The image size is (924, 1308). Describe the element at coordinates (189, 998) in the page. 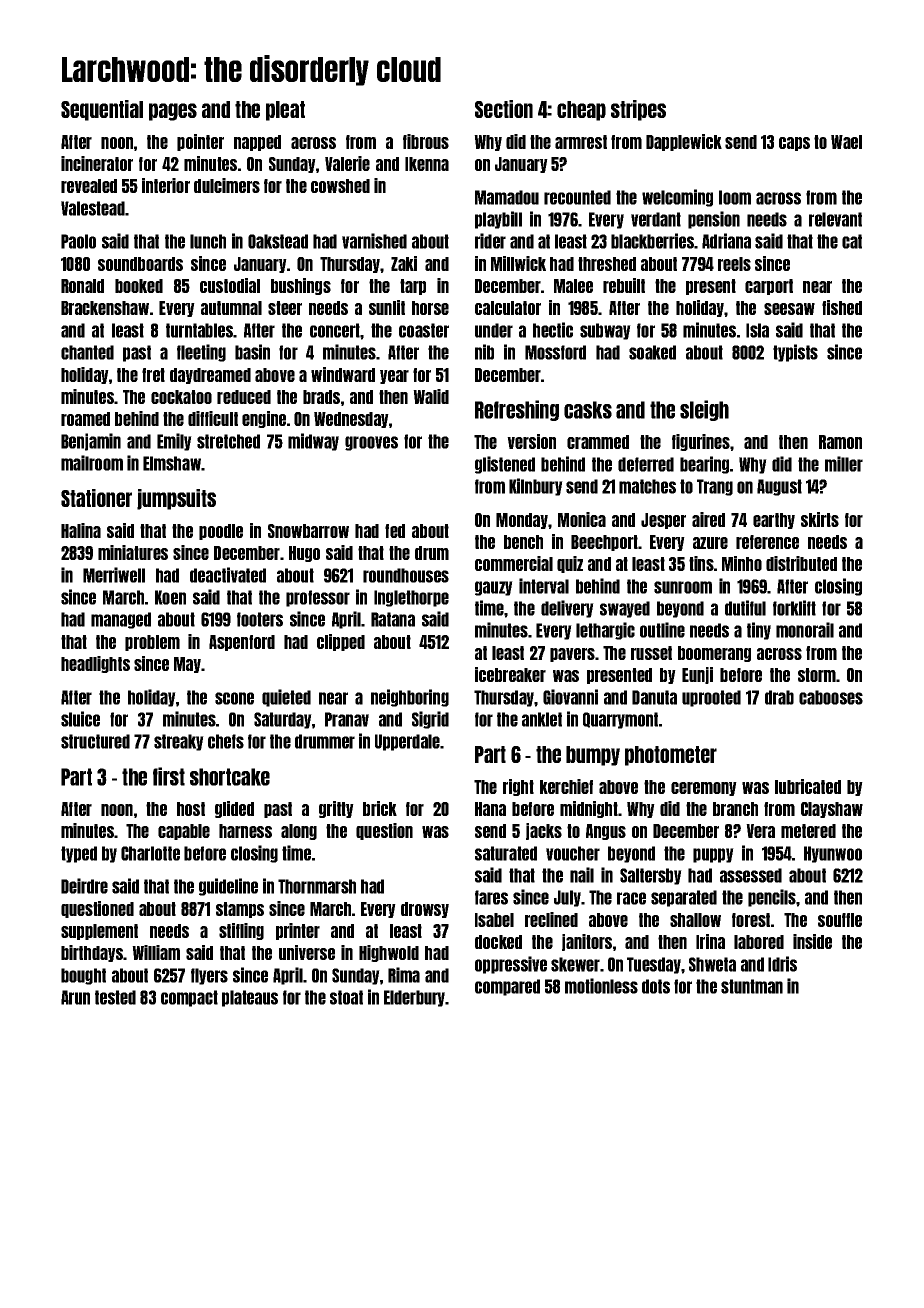

I see `compact` at that location.
